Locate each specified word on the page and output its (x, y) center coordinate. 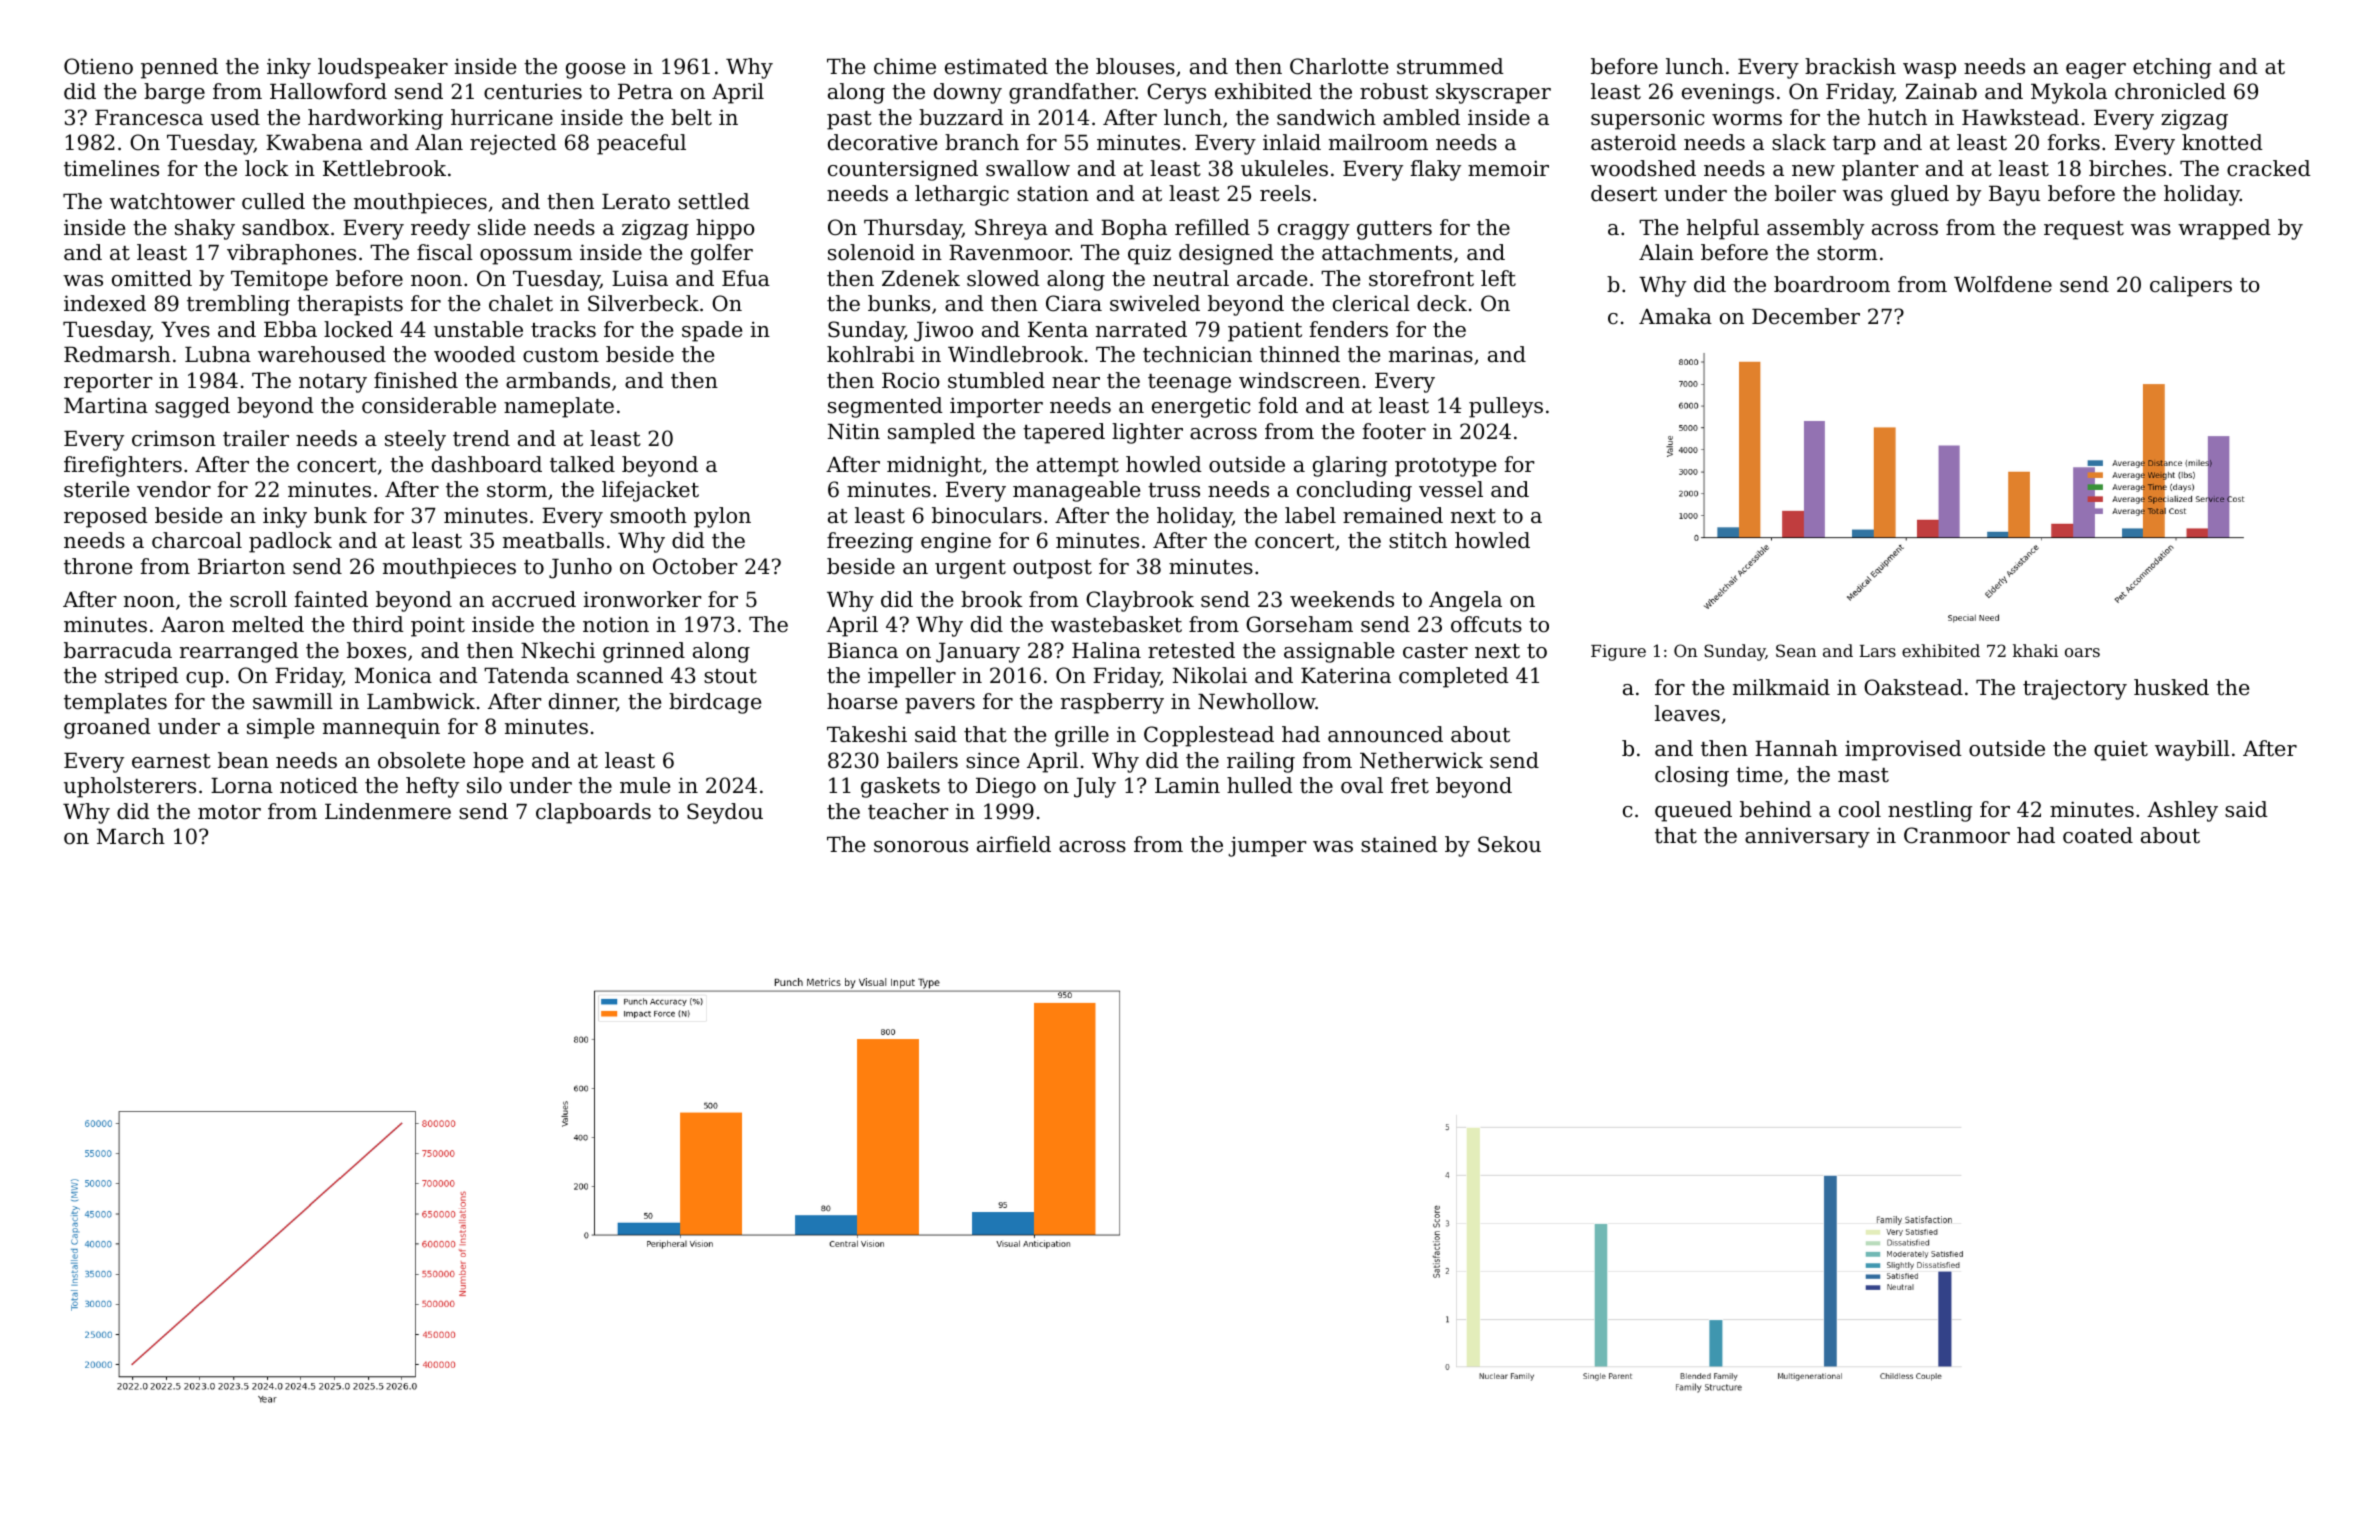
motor (229, 812)
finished (416, 380)
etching (2172, 68)
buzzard (961, 117)
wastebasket (1116, 624)
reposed (106, 517)
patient (1265, 331)
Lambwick (421, 701)
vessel (1451, 489)
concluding (1354, 491)
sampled (931, 433)
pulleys (1506, 407)
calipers (2191, 286)
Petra (645, 92)
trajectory (2075, 689)
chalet (521, 303)
